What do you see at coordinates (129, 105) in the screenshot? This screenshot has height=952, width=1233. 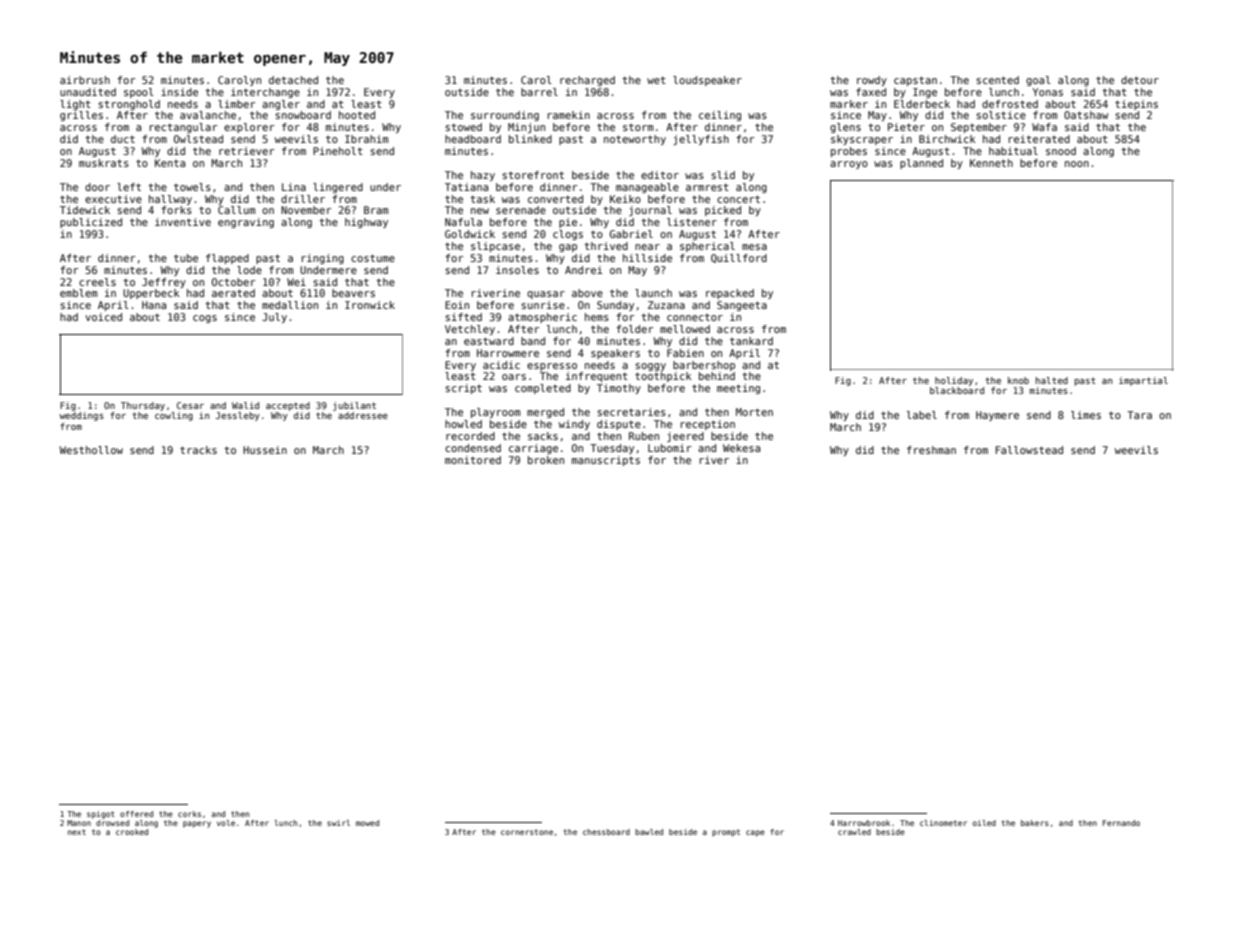 I see `stronghold` at bounding box center [129, 105].
